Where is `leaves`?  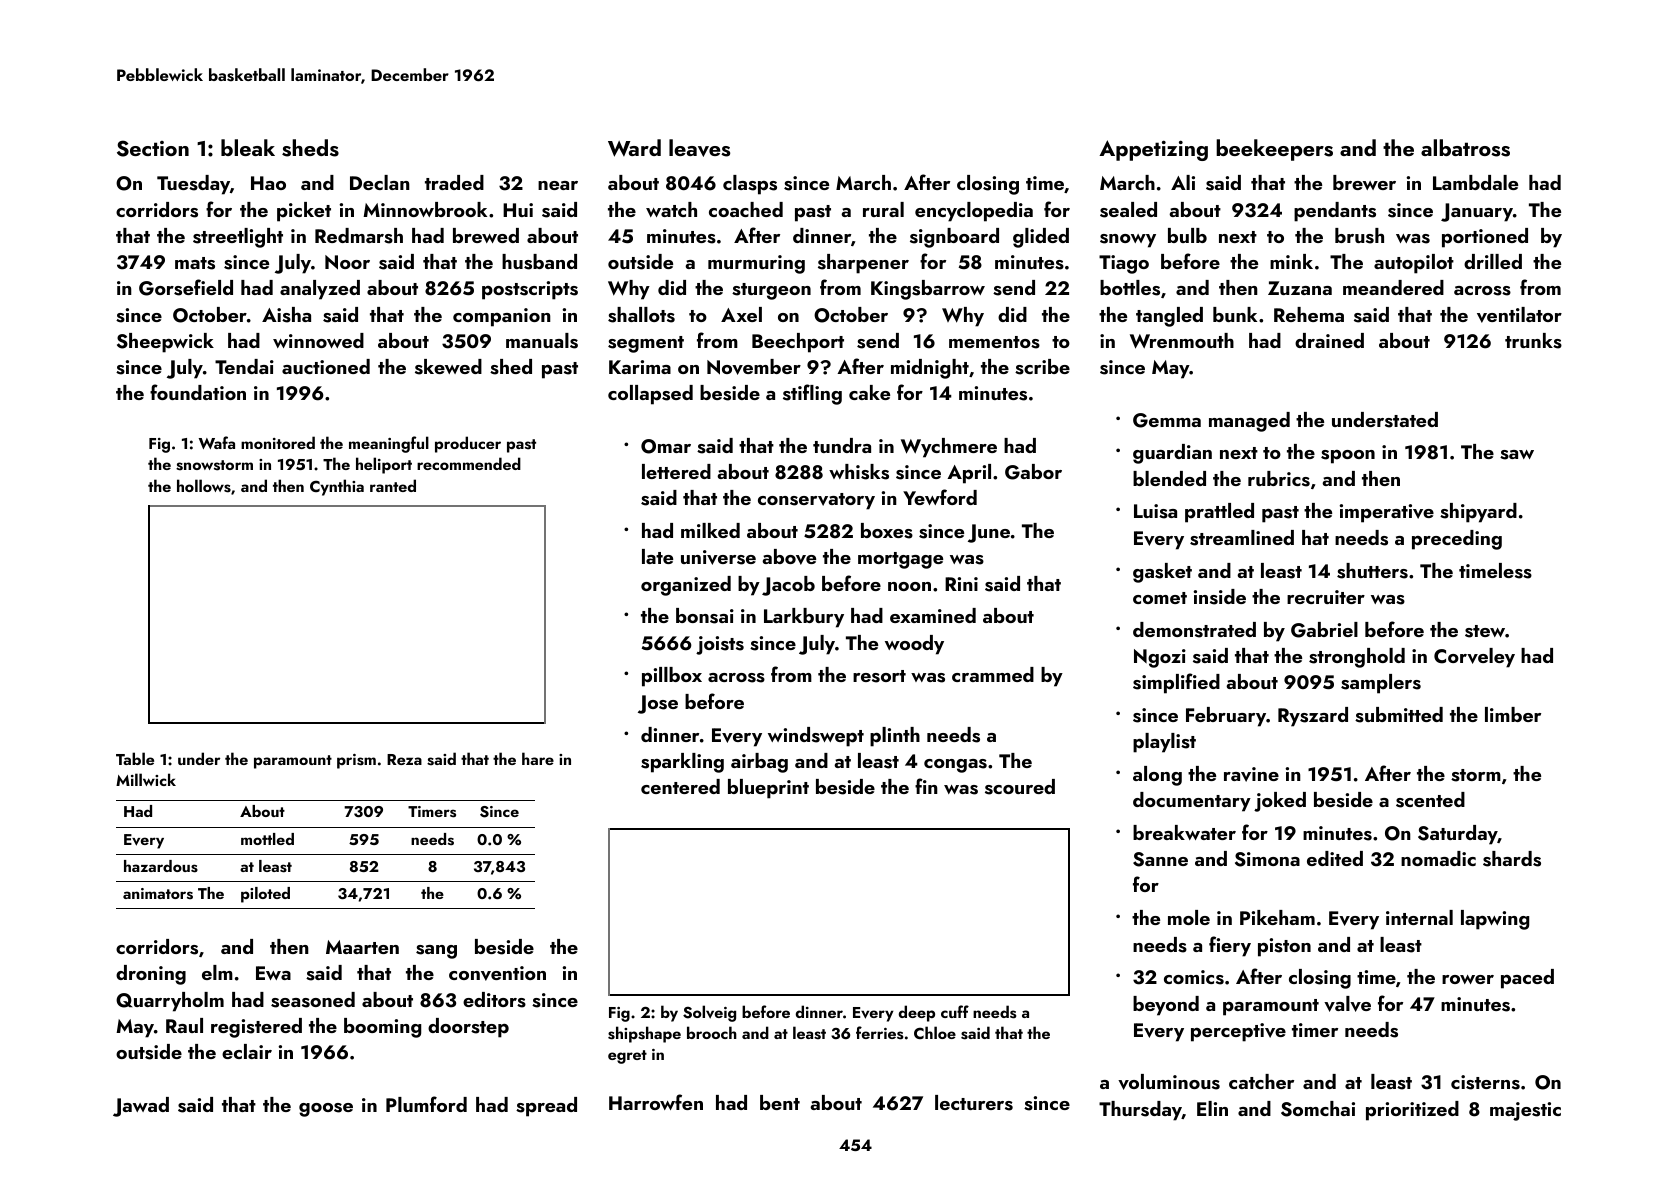 leaves is located at coordinates (699, 148).
